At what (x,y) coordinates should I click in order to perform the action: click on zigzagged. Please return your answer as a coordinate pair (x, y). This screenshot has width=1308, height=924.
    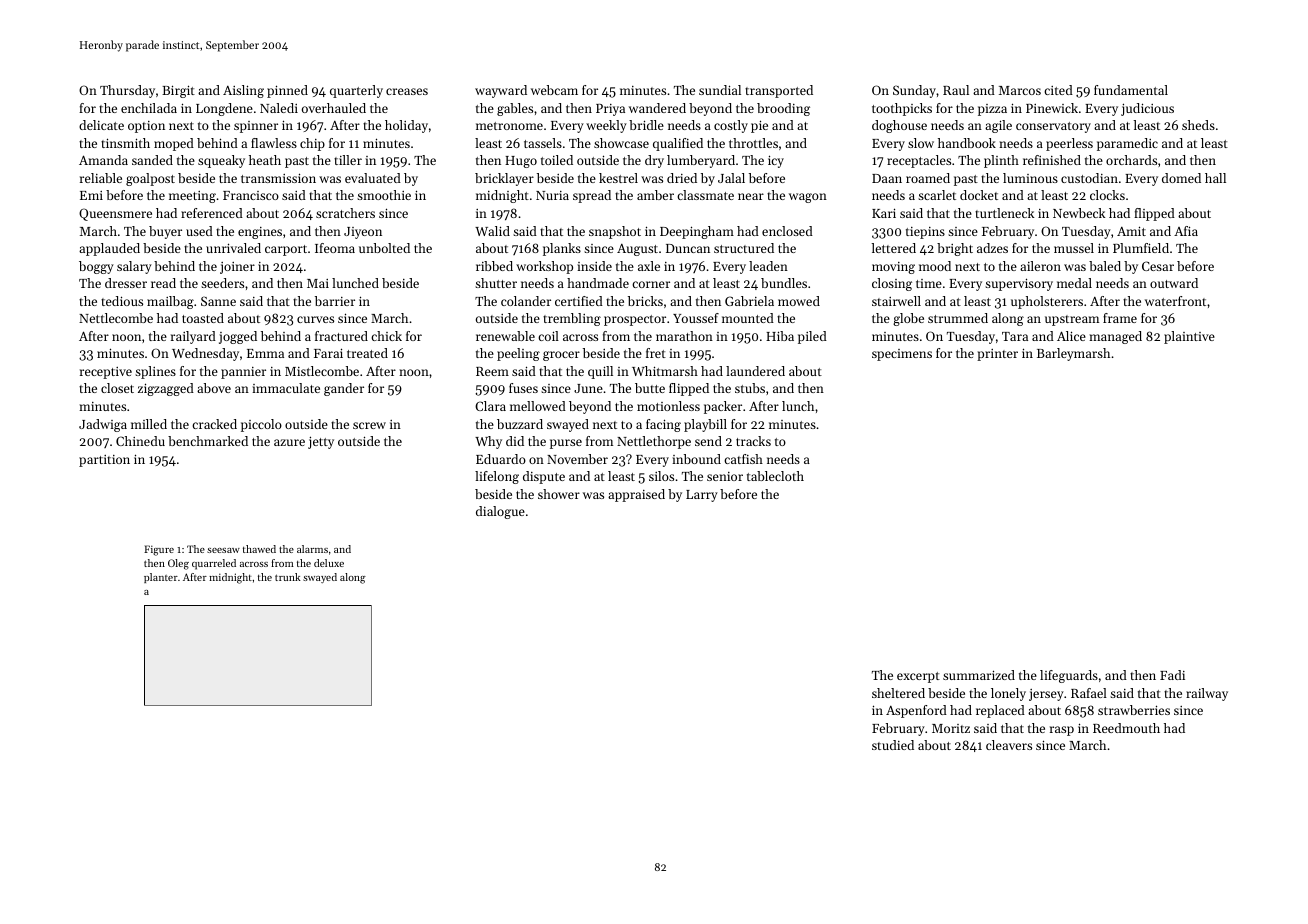
    Looking at the image, I should click on (166, 389).
